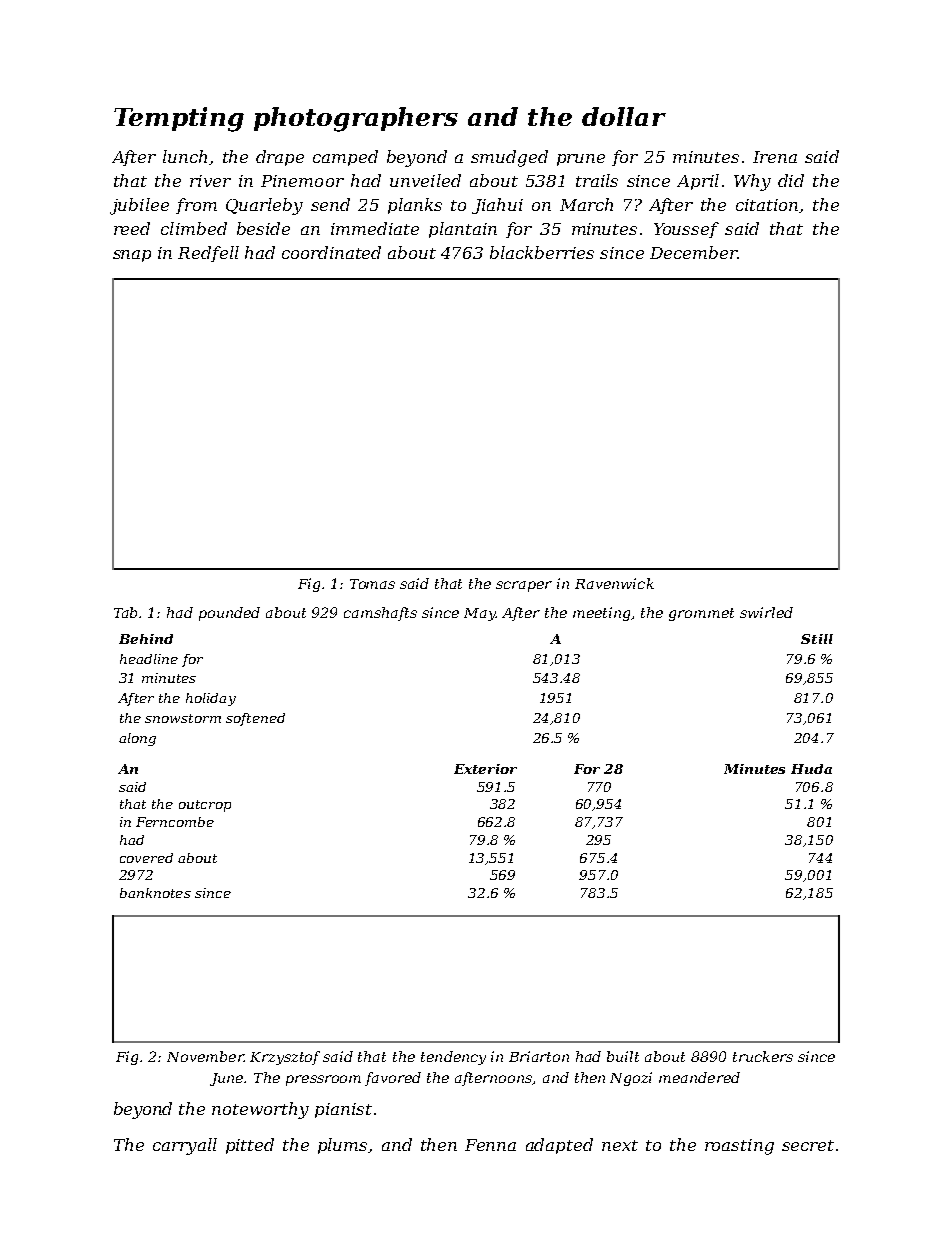 This screenshot has width=952, height=1233. I want to click on Huda, so click(811, 769).
